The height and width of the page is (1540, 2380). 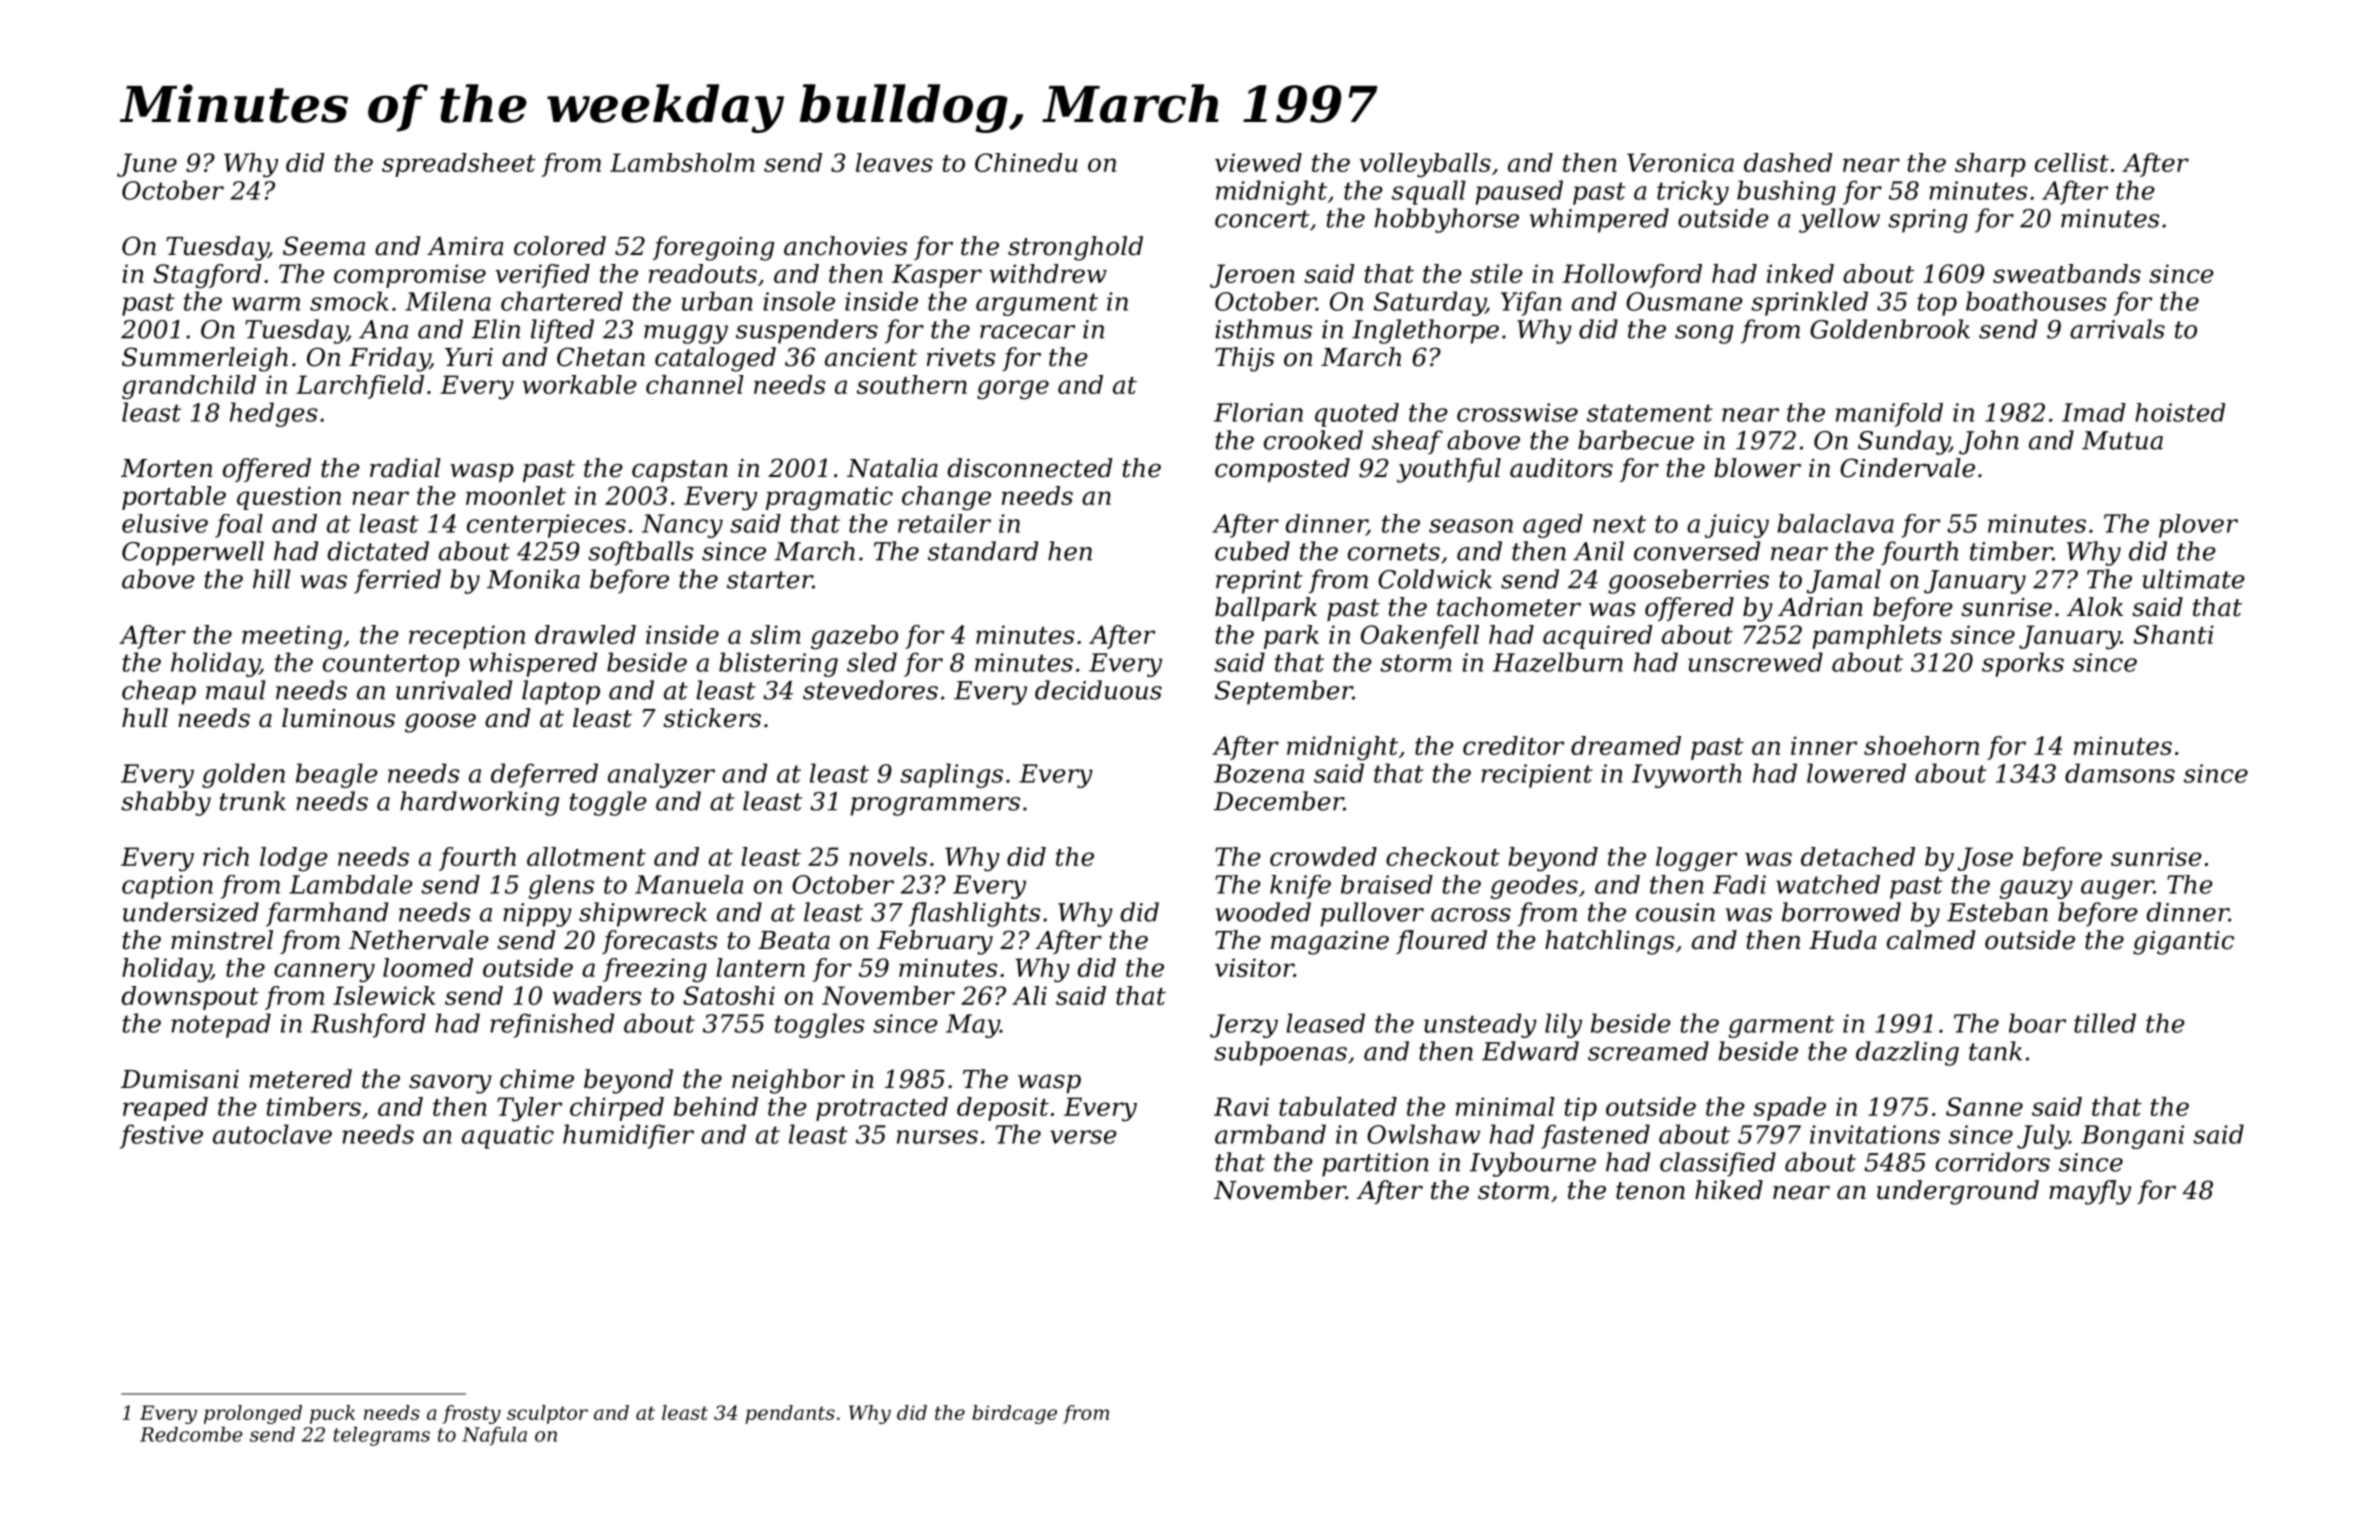 What do you see at coordinates (2180, 412) in the page?
I see `hoisted` at bounding box center [2180, 412].
